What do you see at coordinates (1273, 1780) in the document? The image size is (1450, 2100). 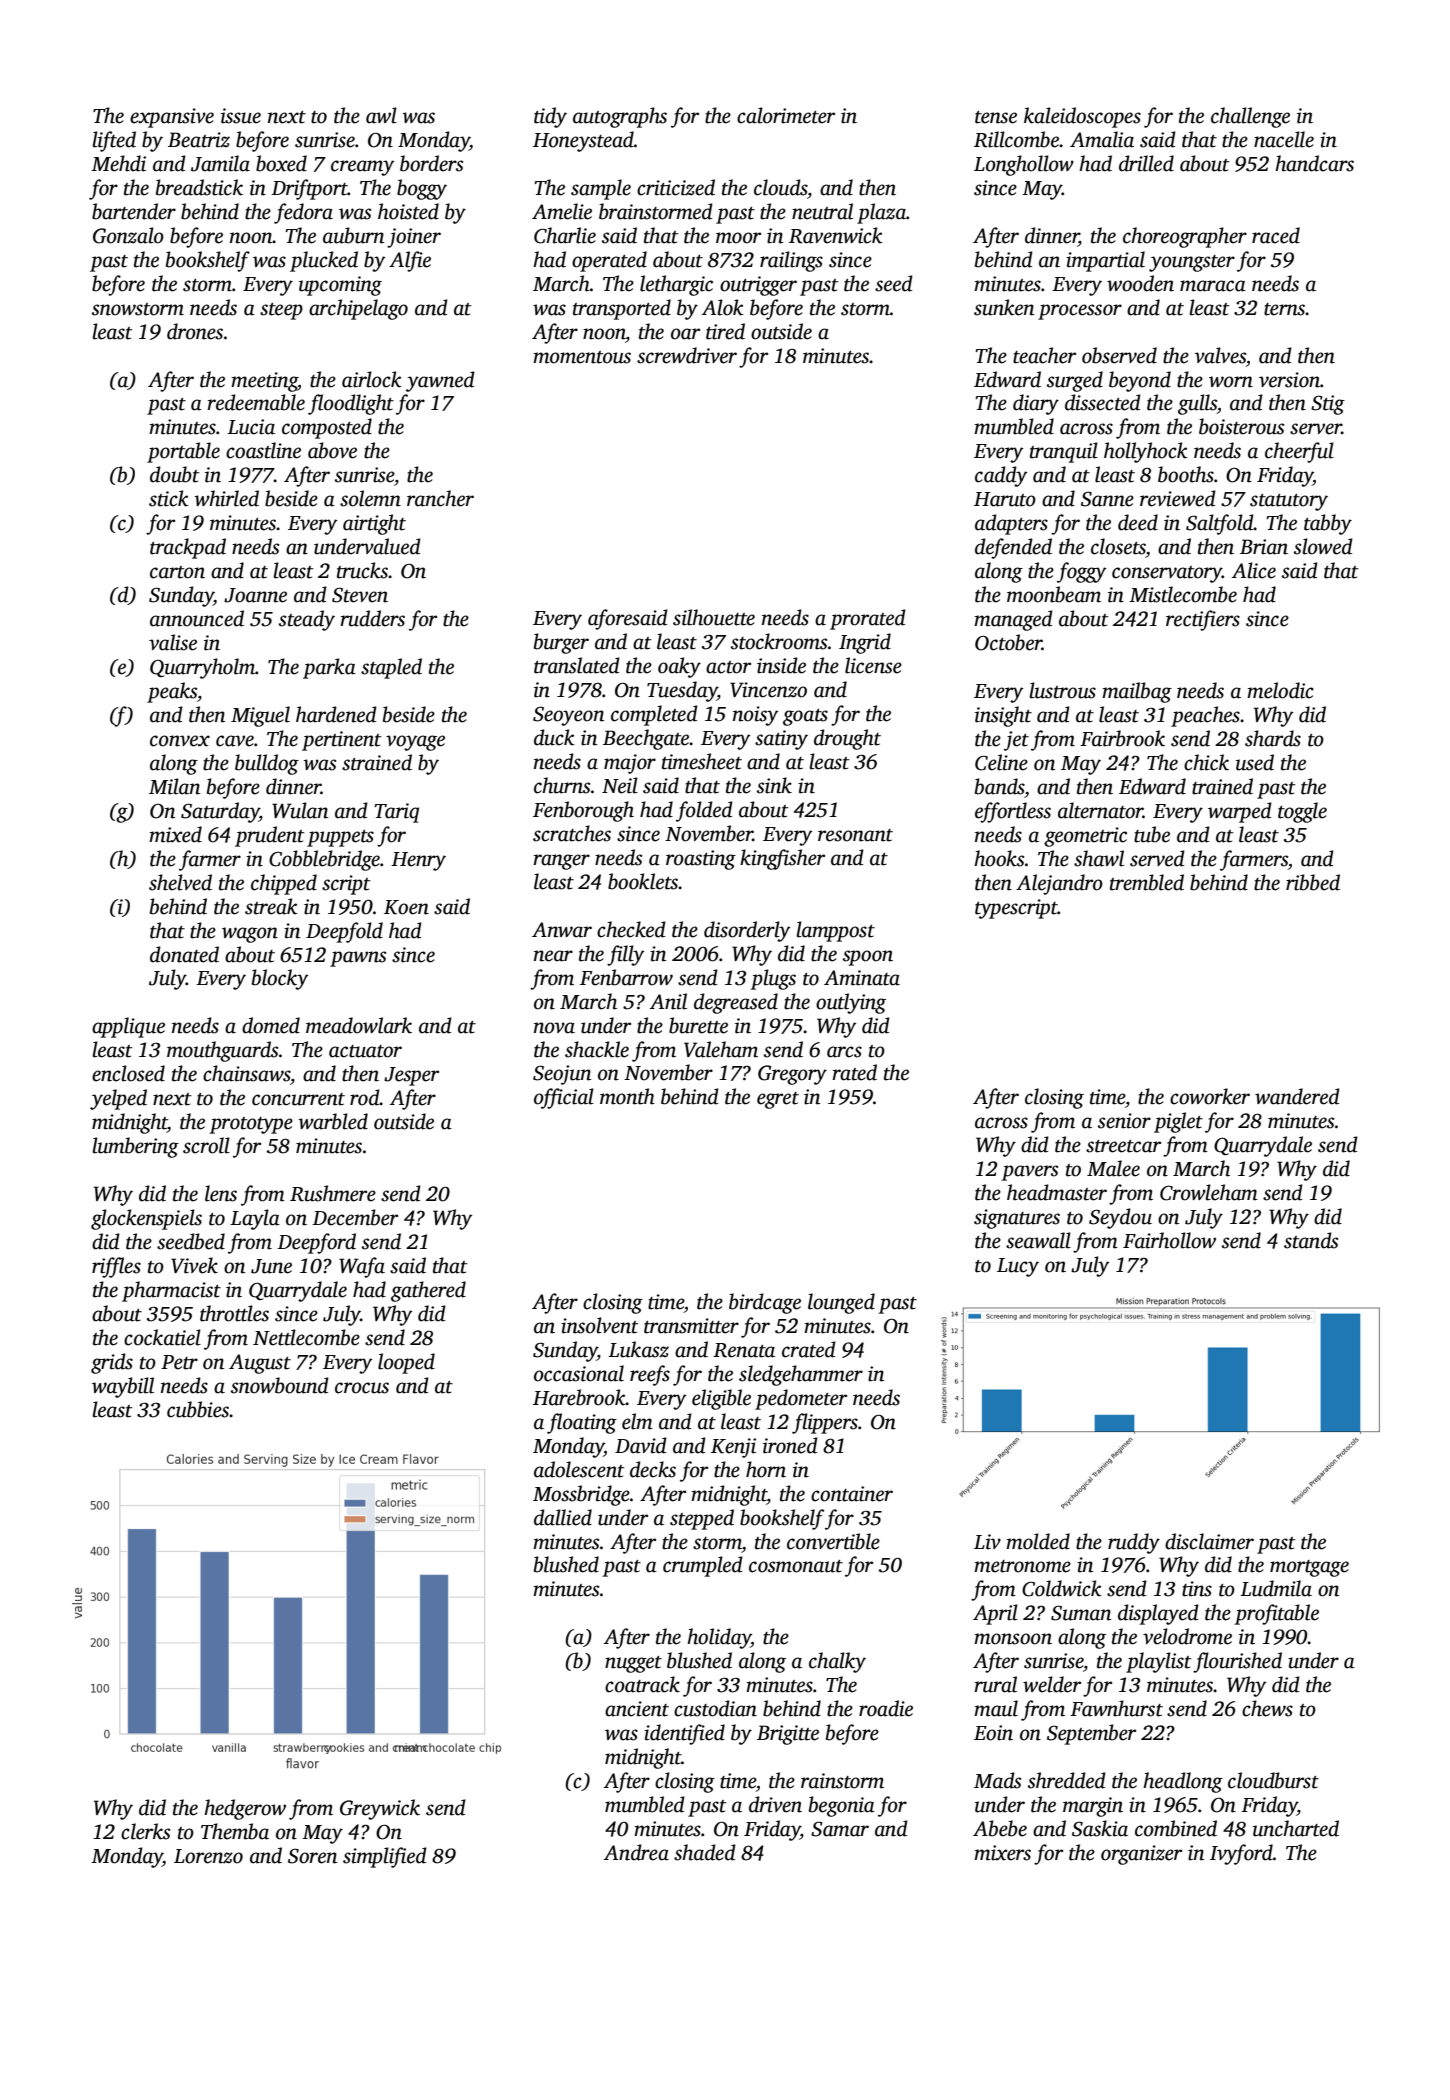 I see `cloudburst` at bounding box center [1273, 1780].
